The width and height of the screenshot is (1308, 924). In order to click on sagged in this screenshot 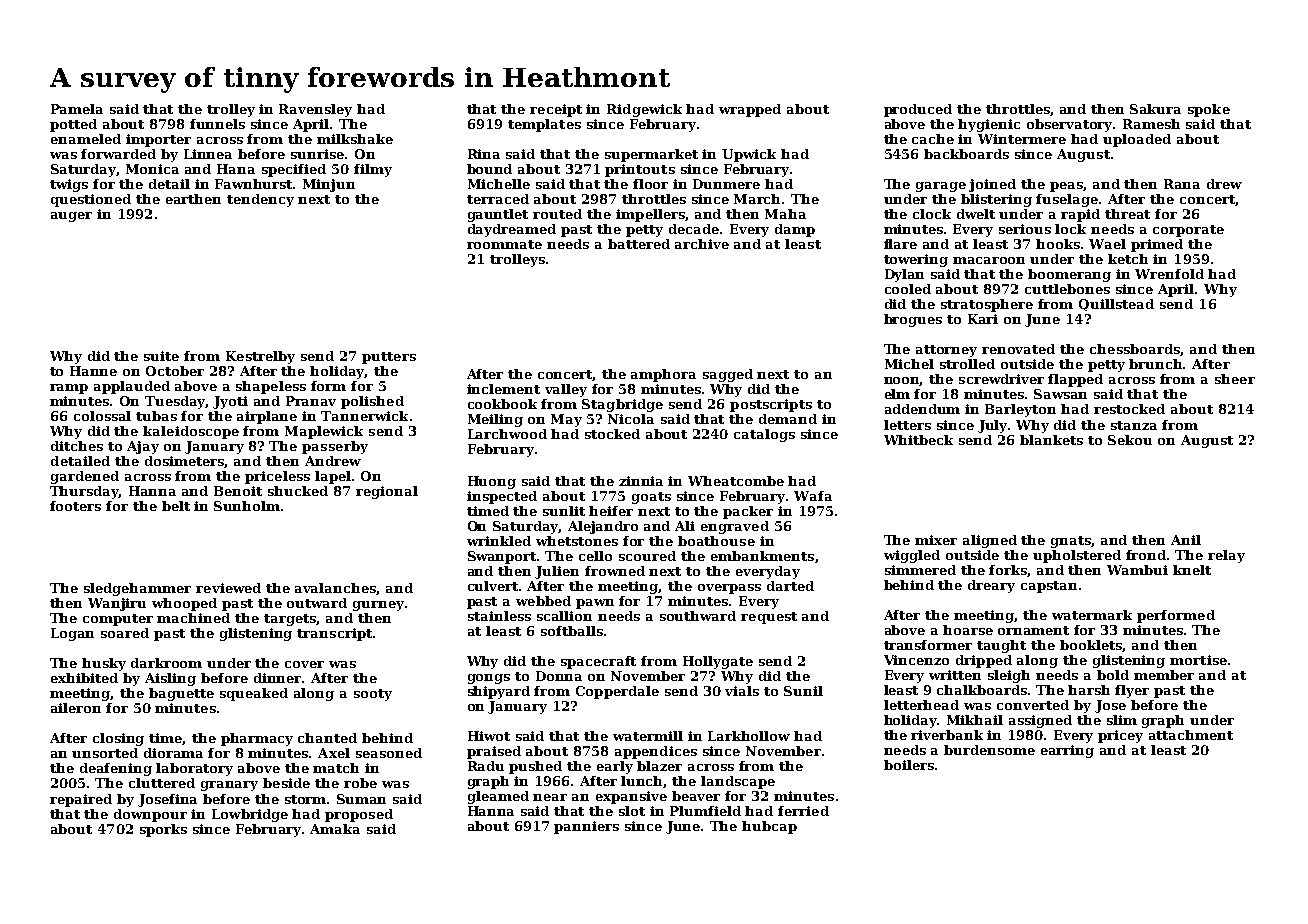, I will do `click(728, 375)`.
